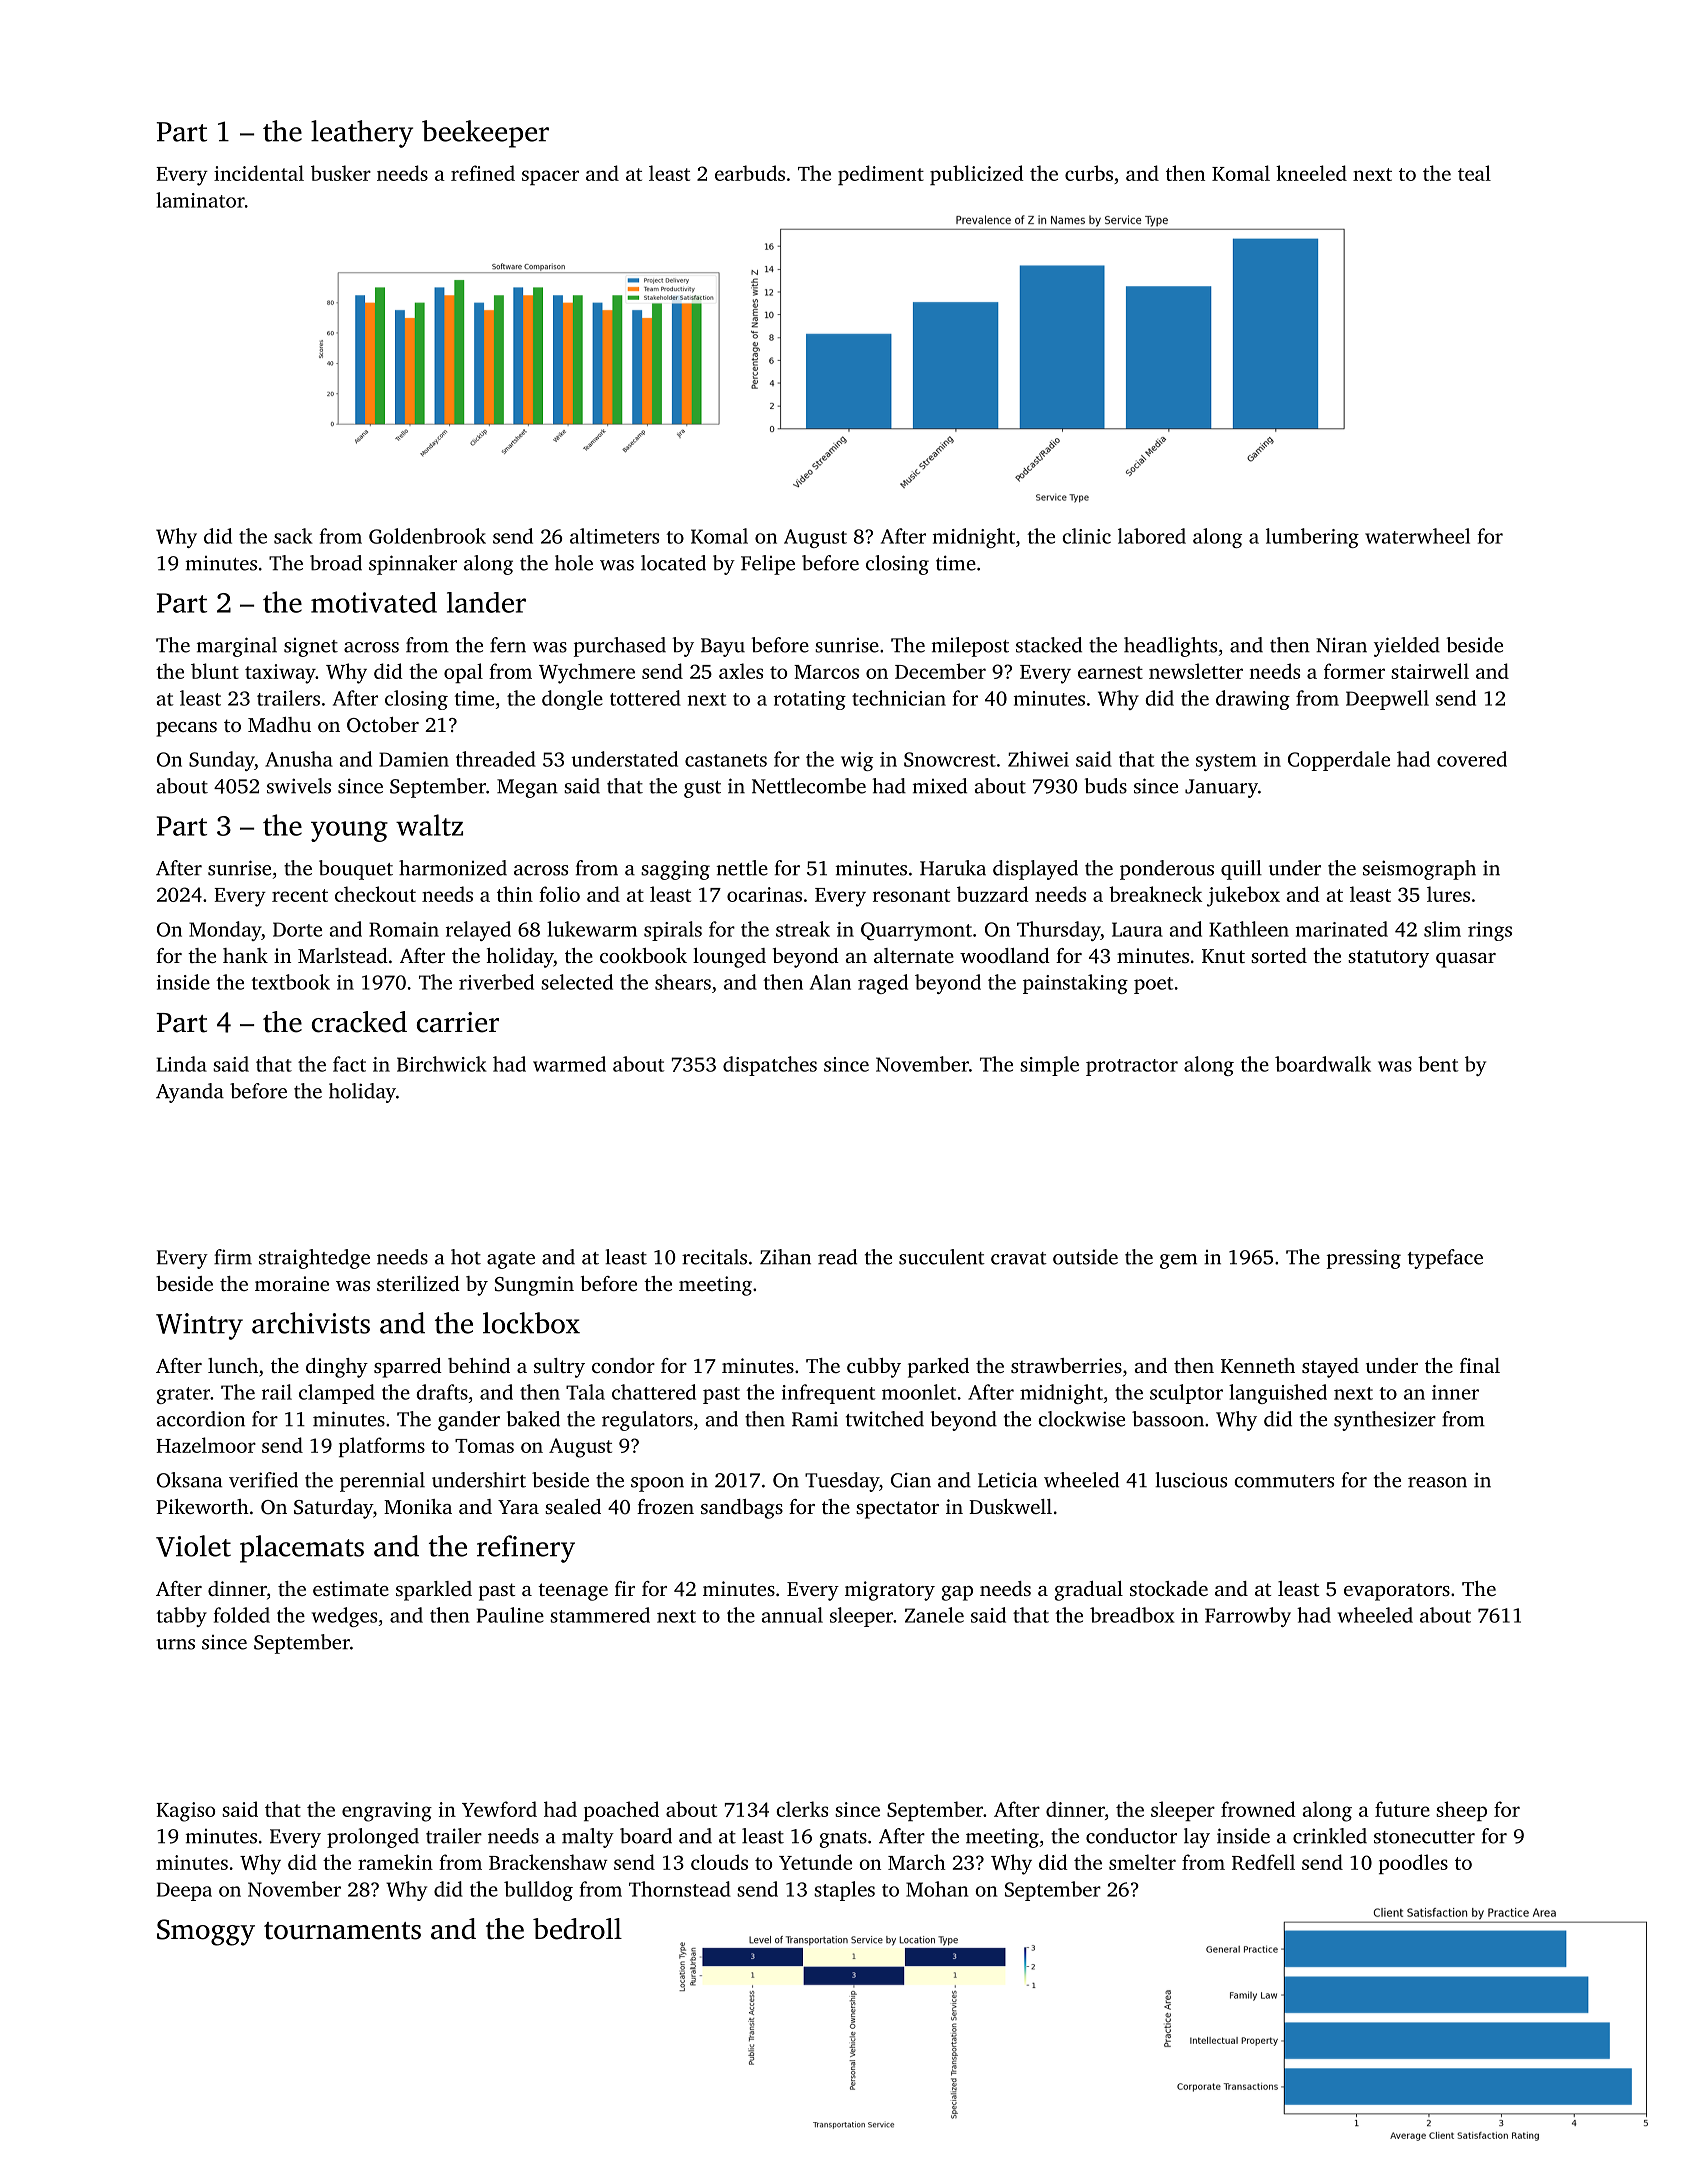 Image resolution: width=1683 pixels, height=2178 pixels. I want to click on Romain, so click(404, 929).
